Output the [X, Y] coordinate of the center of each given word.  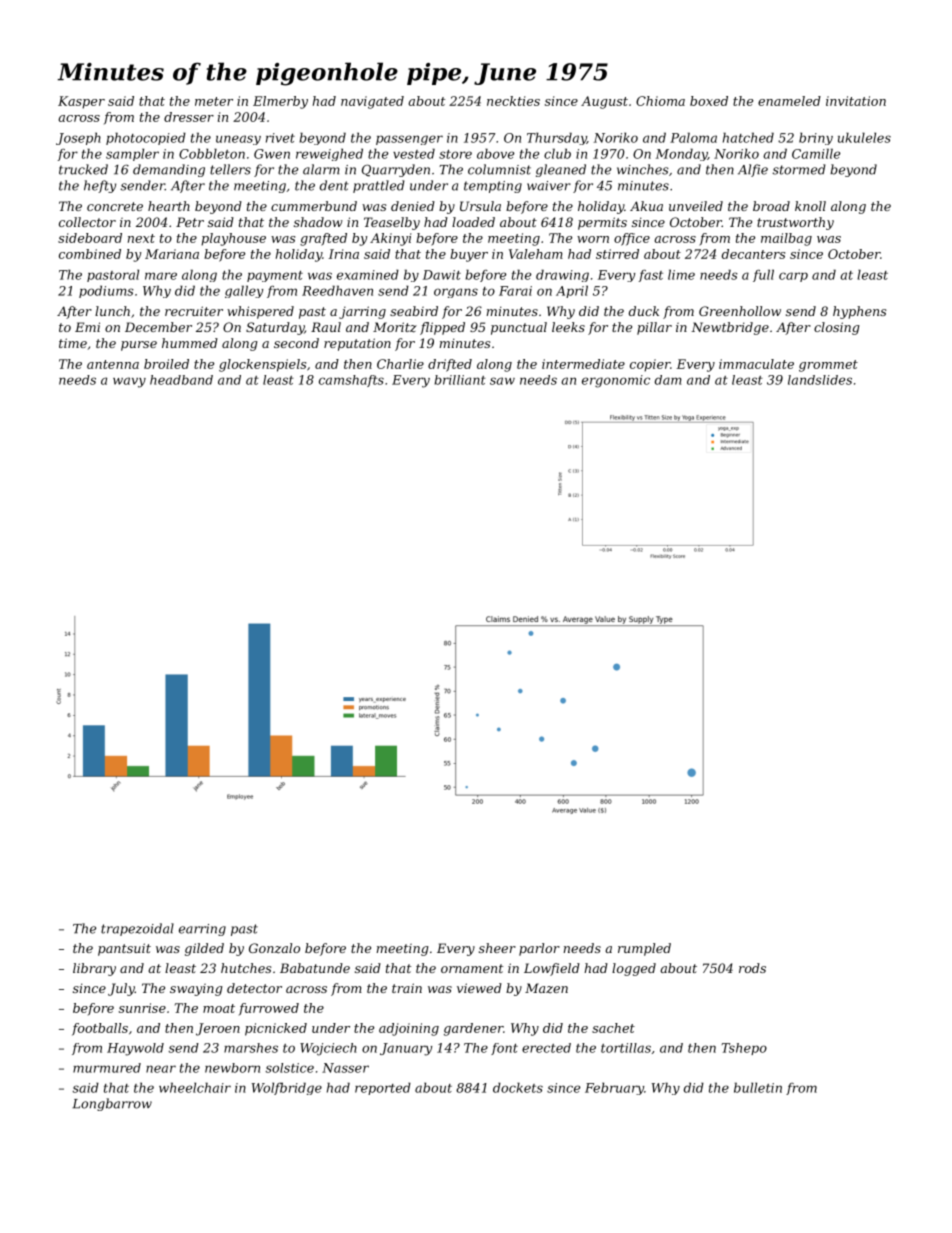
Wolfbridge [287, 1088]
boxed [709, 101]
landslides [820, 380]
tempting [493, 187]
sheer [497, 948]
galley [244, 291]
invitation [856, 101]
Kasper [81, 102]
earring [202, 930]
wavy [129, 382]
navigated [372, 102]
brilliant [460, 380]
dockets [518, 1087]
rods [752, 968]
